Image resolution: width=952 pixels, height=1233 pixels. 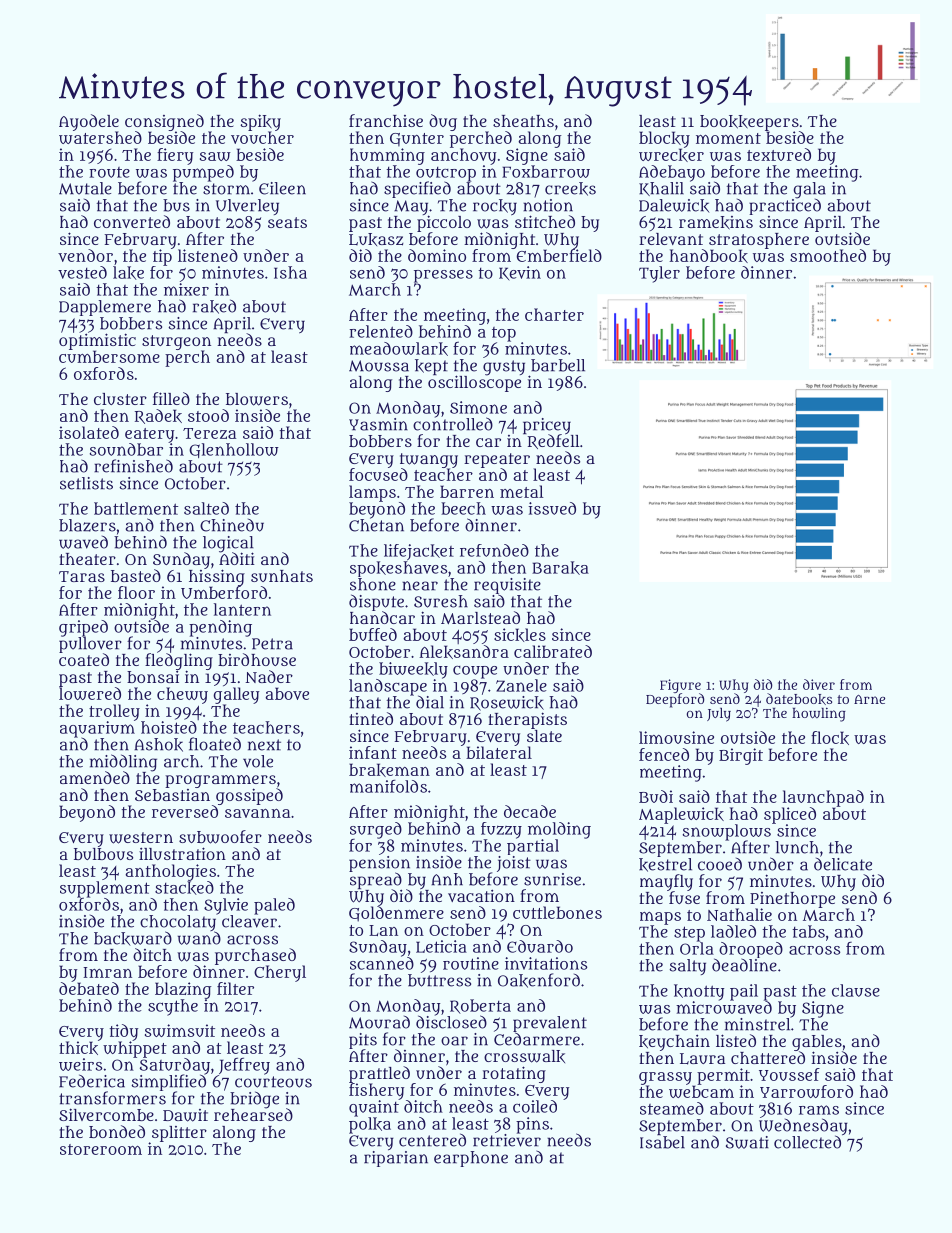 I want to click on Goldenmere, so click(x=396, y=914).
